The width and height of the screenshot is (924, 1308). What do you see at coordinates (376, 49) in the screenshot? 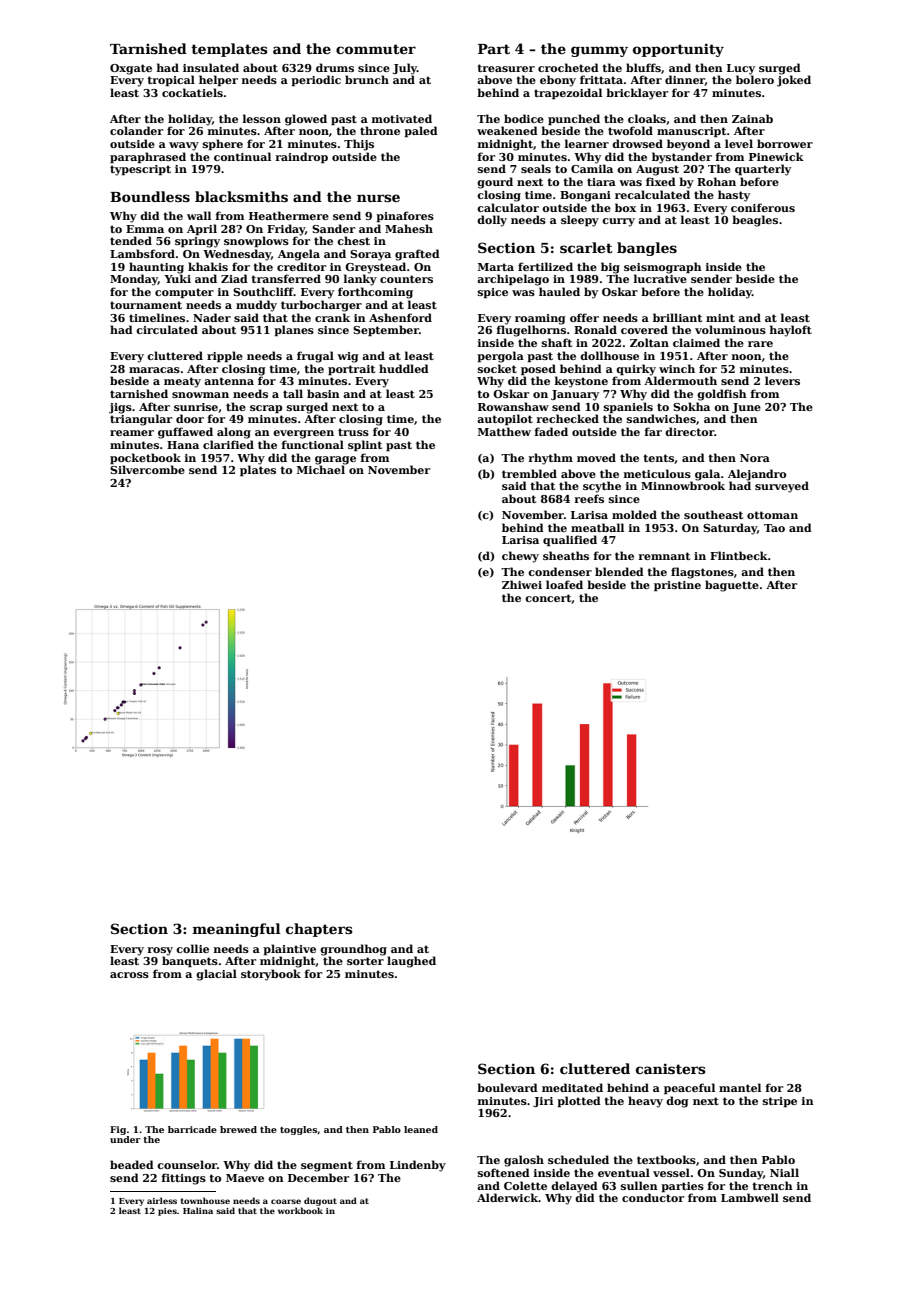
I see `commuter` at bounding box center [376, 49].
